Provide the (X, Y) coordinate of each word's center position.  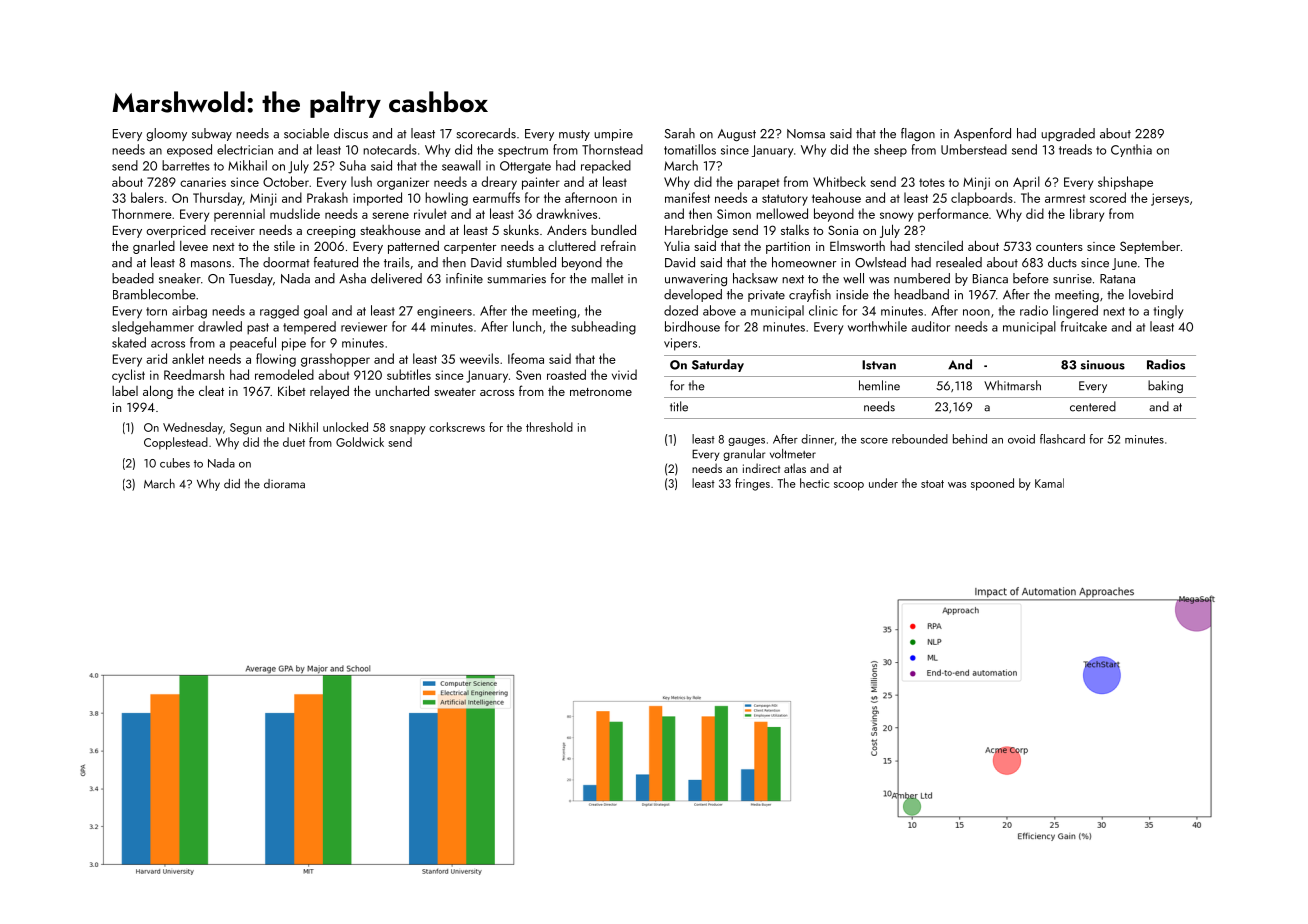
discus (351, 133)
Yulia (677, 246)
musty (574, 135)
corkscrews (457, 427)
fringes (752, 484)
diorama (284, 484)
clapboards (982, 199)
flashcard (1062, 439)
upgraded (1068, 134)
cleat (211, 391)
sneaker (180, 278)
